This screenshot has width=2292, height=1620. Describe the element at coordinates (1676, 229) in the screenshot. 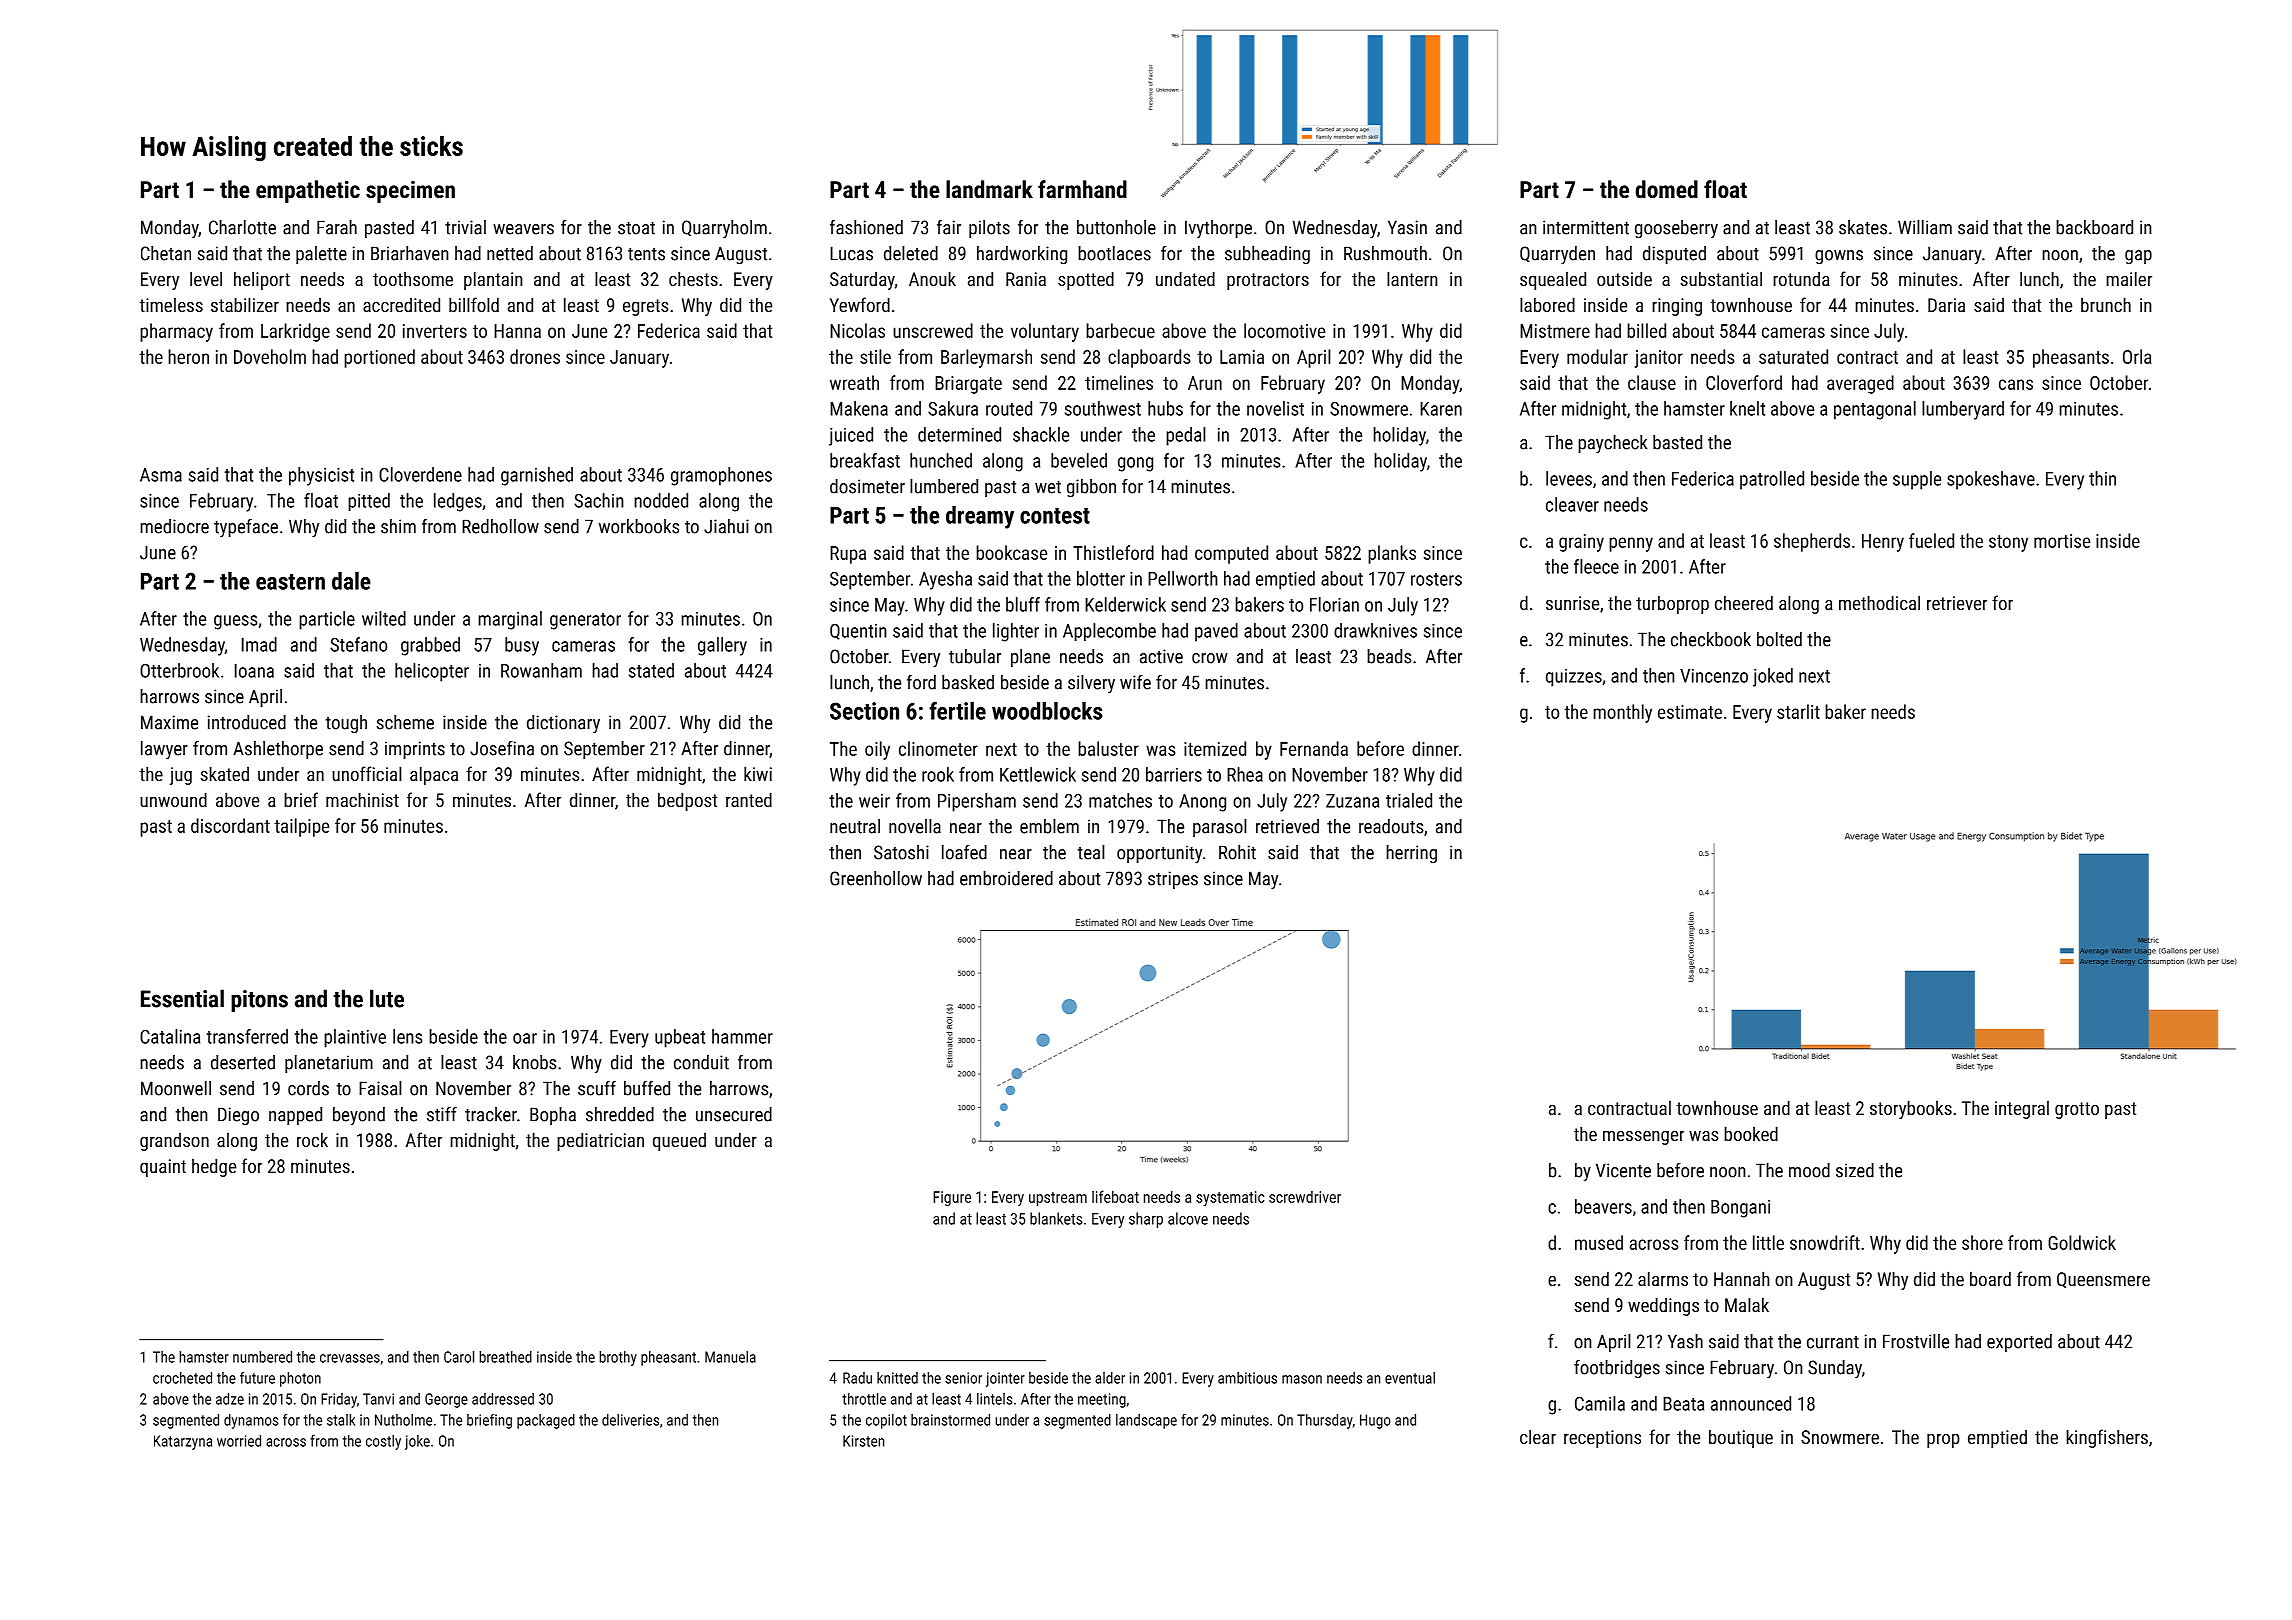

I see `gooseberry` at that location.
